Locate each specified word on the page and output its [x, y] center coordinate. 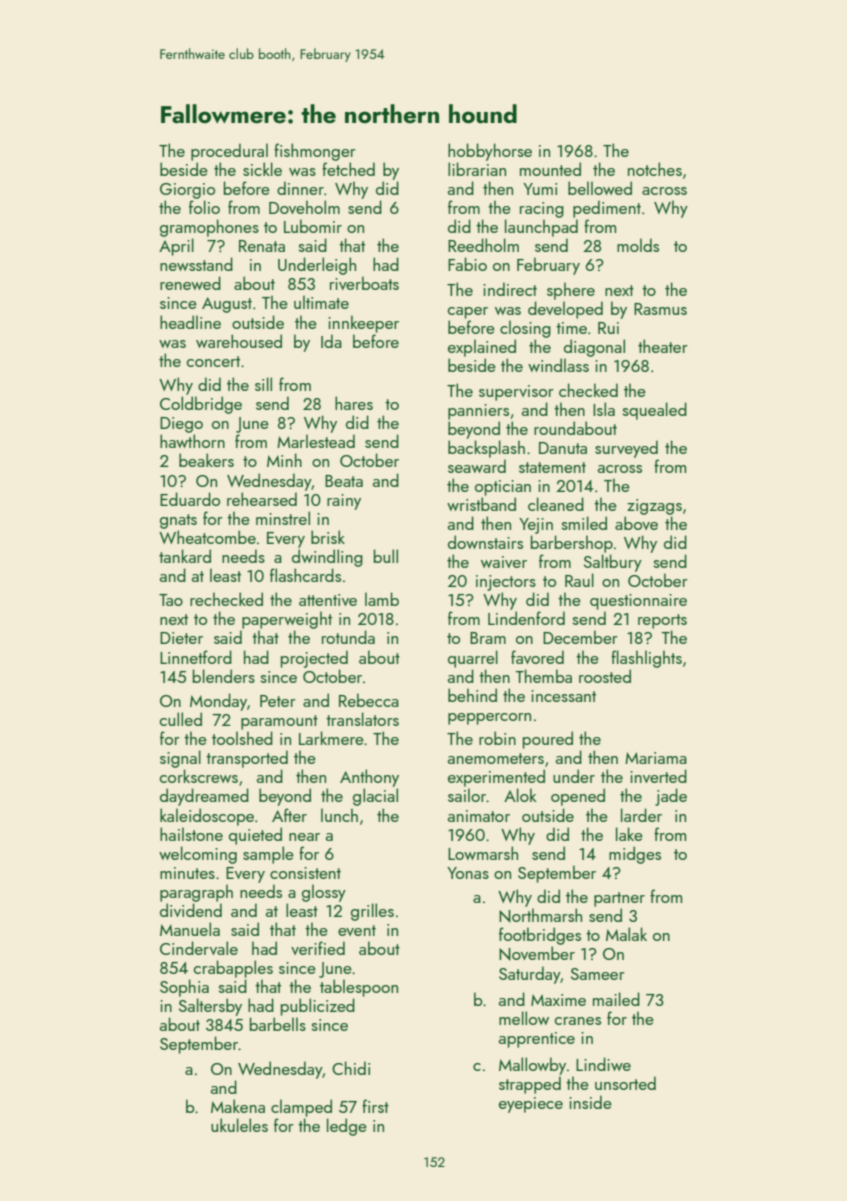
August [227, 305]
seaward [477, 466]
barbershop [572, 544]
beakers [206, 460]
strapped [530, 1085]
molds [638, 245]
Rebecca [369, 700]
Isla [604, 409]
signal [180, 759]
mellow [524, 1018]
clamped [301, 1108]
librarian [477, 169]
